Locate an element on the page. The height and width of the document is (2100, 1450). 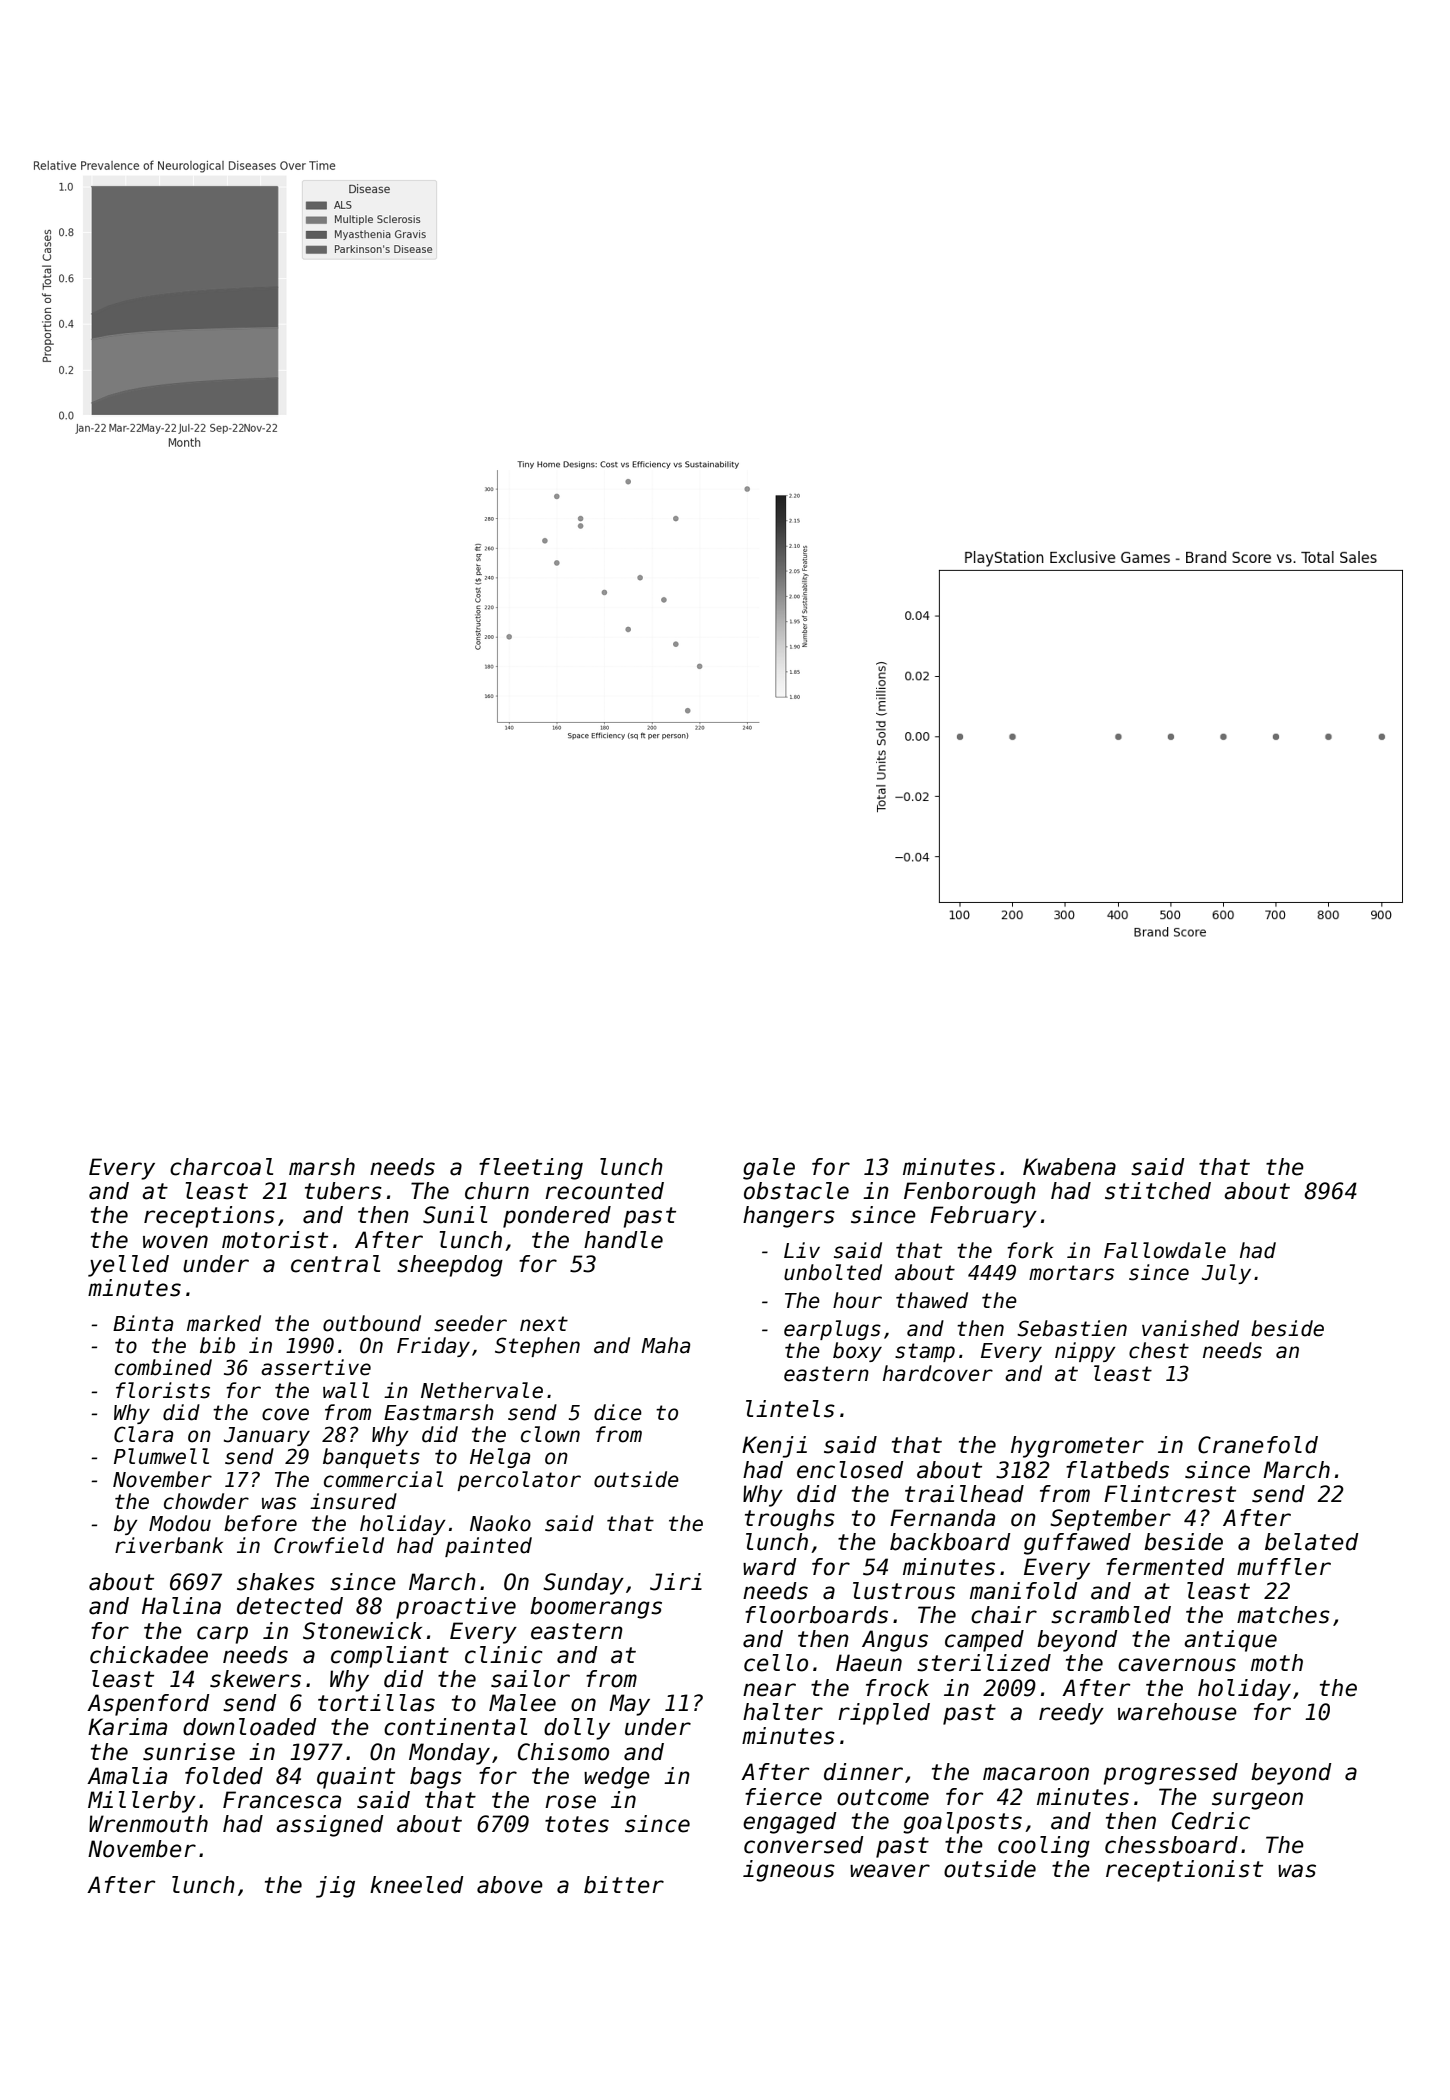
lustrous is located at coordinates (904, 1591).
